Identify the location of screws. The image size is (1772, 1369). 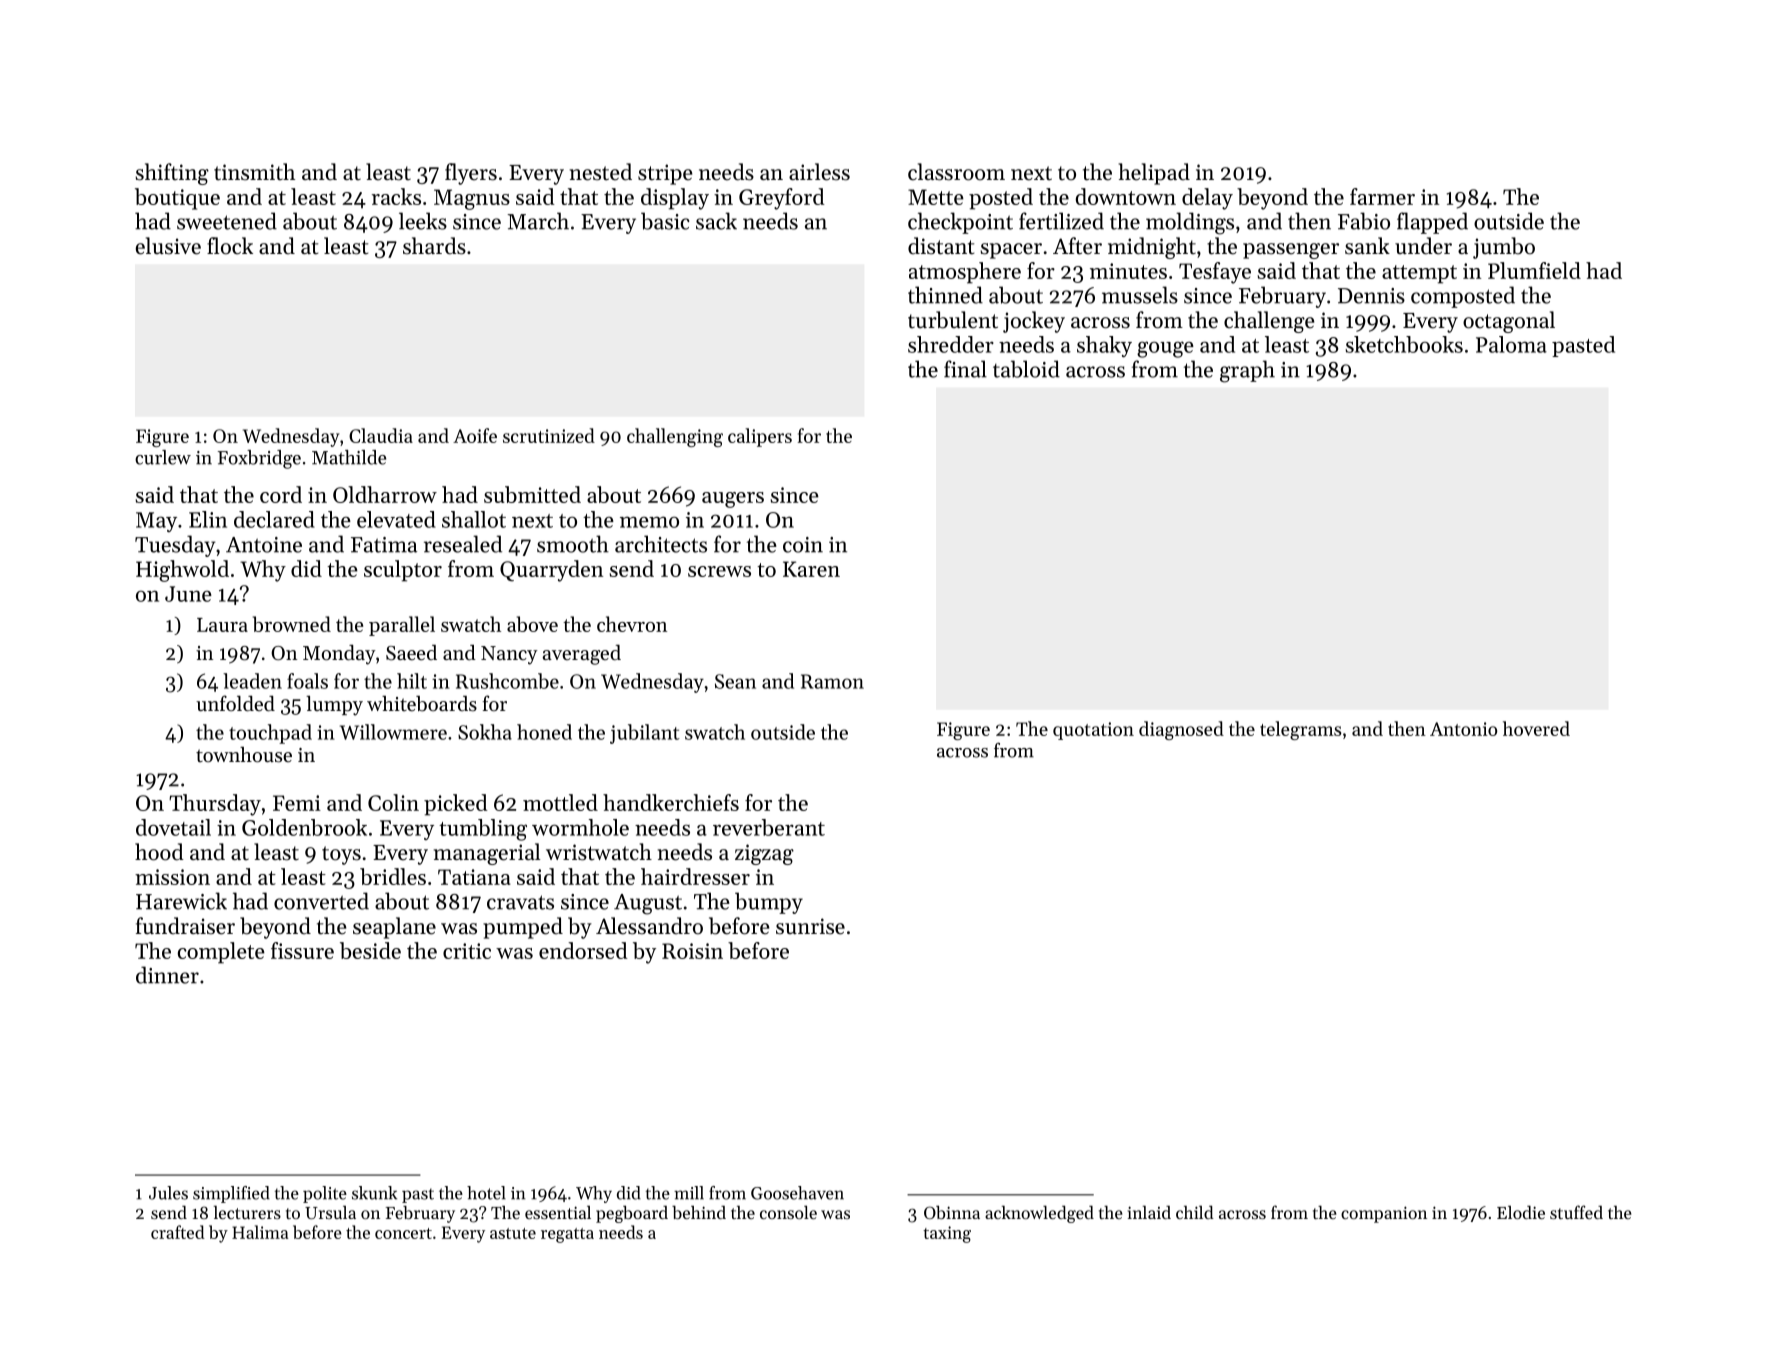
(719, 571).
